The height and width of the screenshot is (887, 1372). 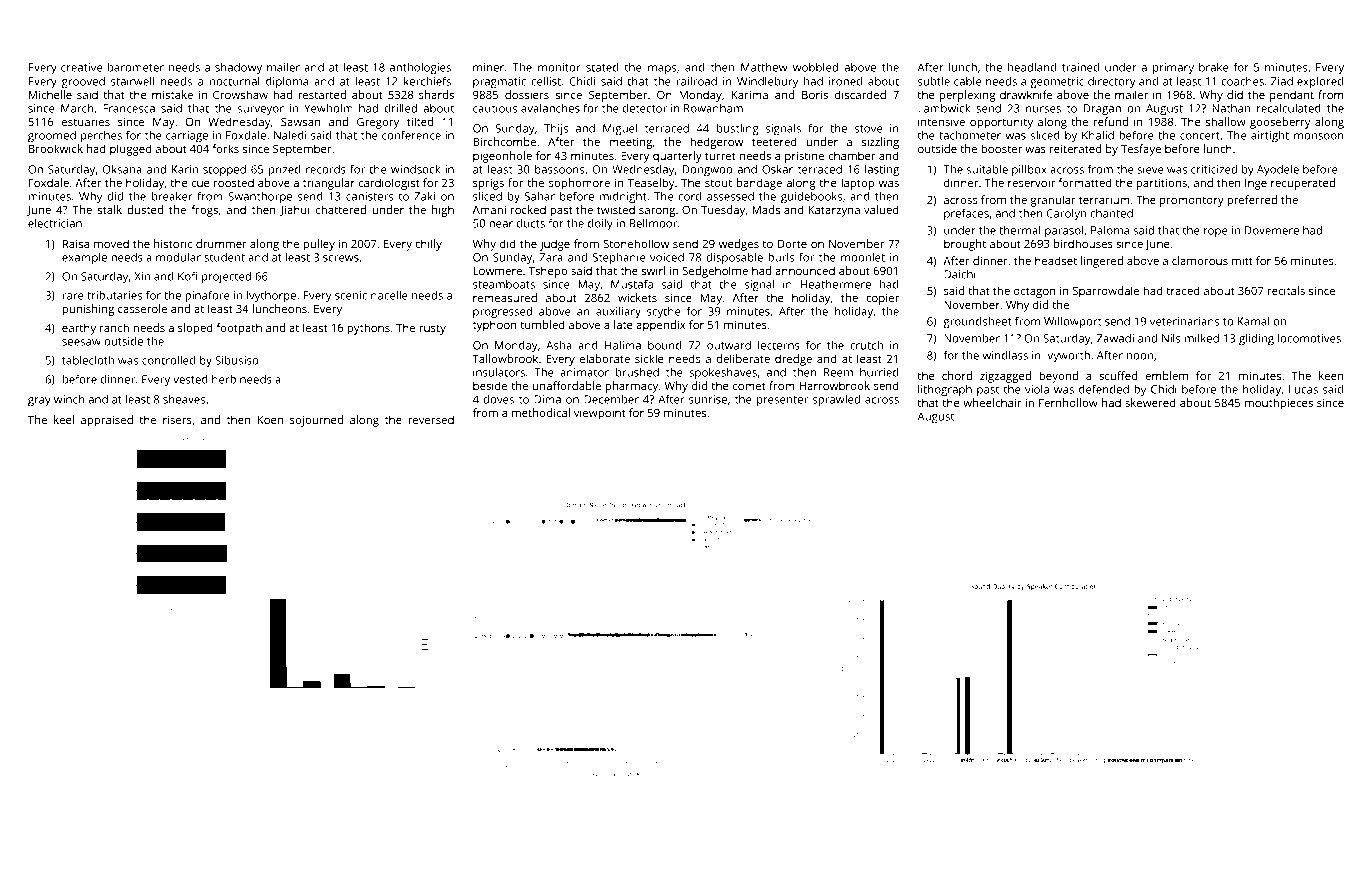 What do you see at coordinates (1318, 136) in the screenshot?
I see `monsoon` at bounding box center [1318, 136].
